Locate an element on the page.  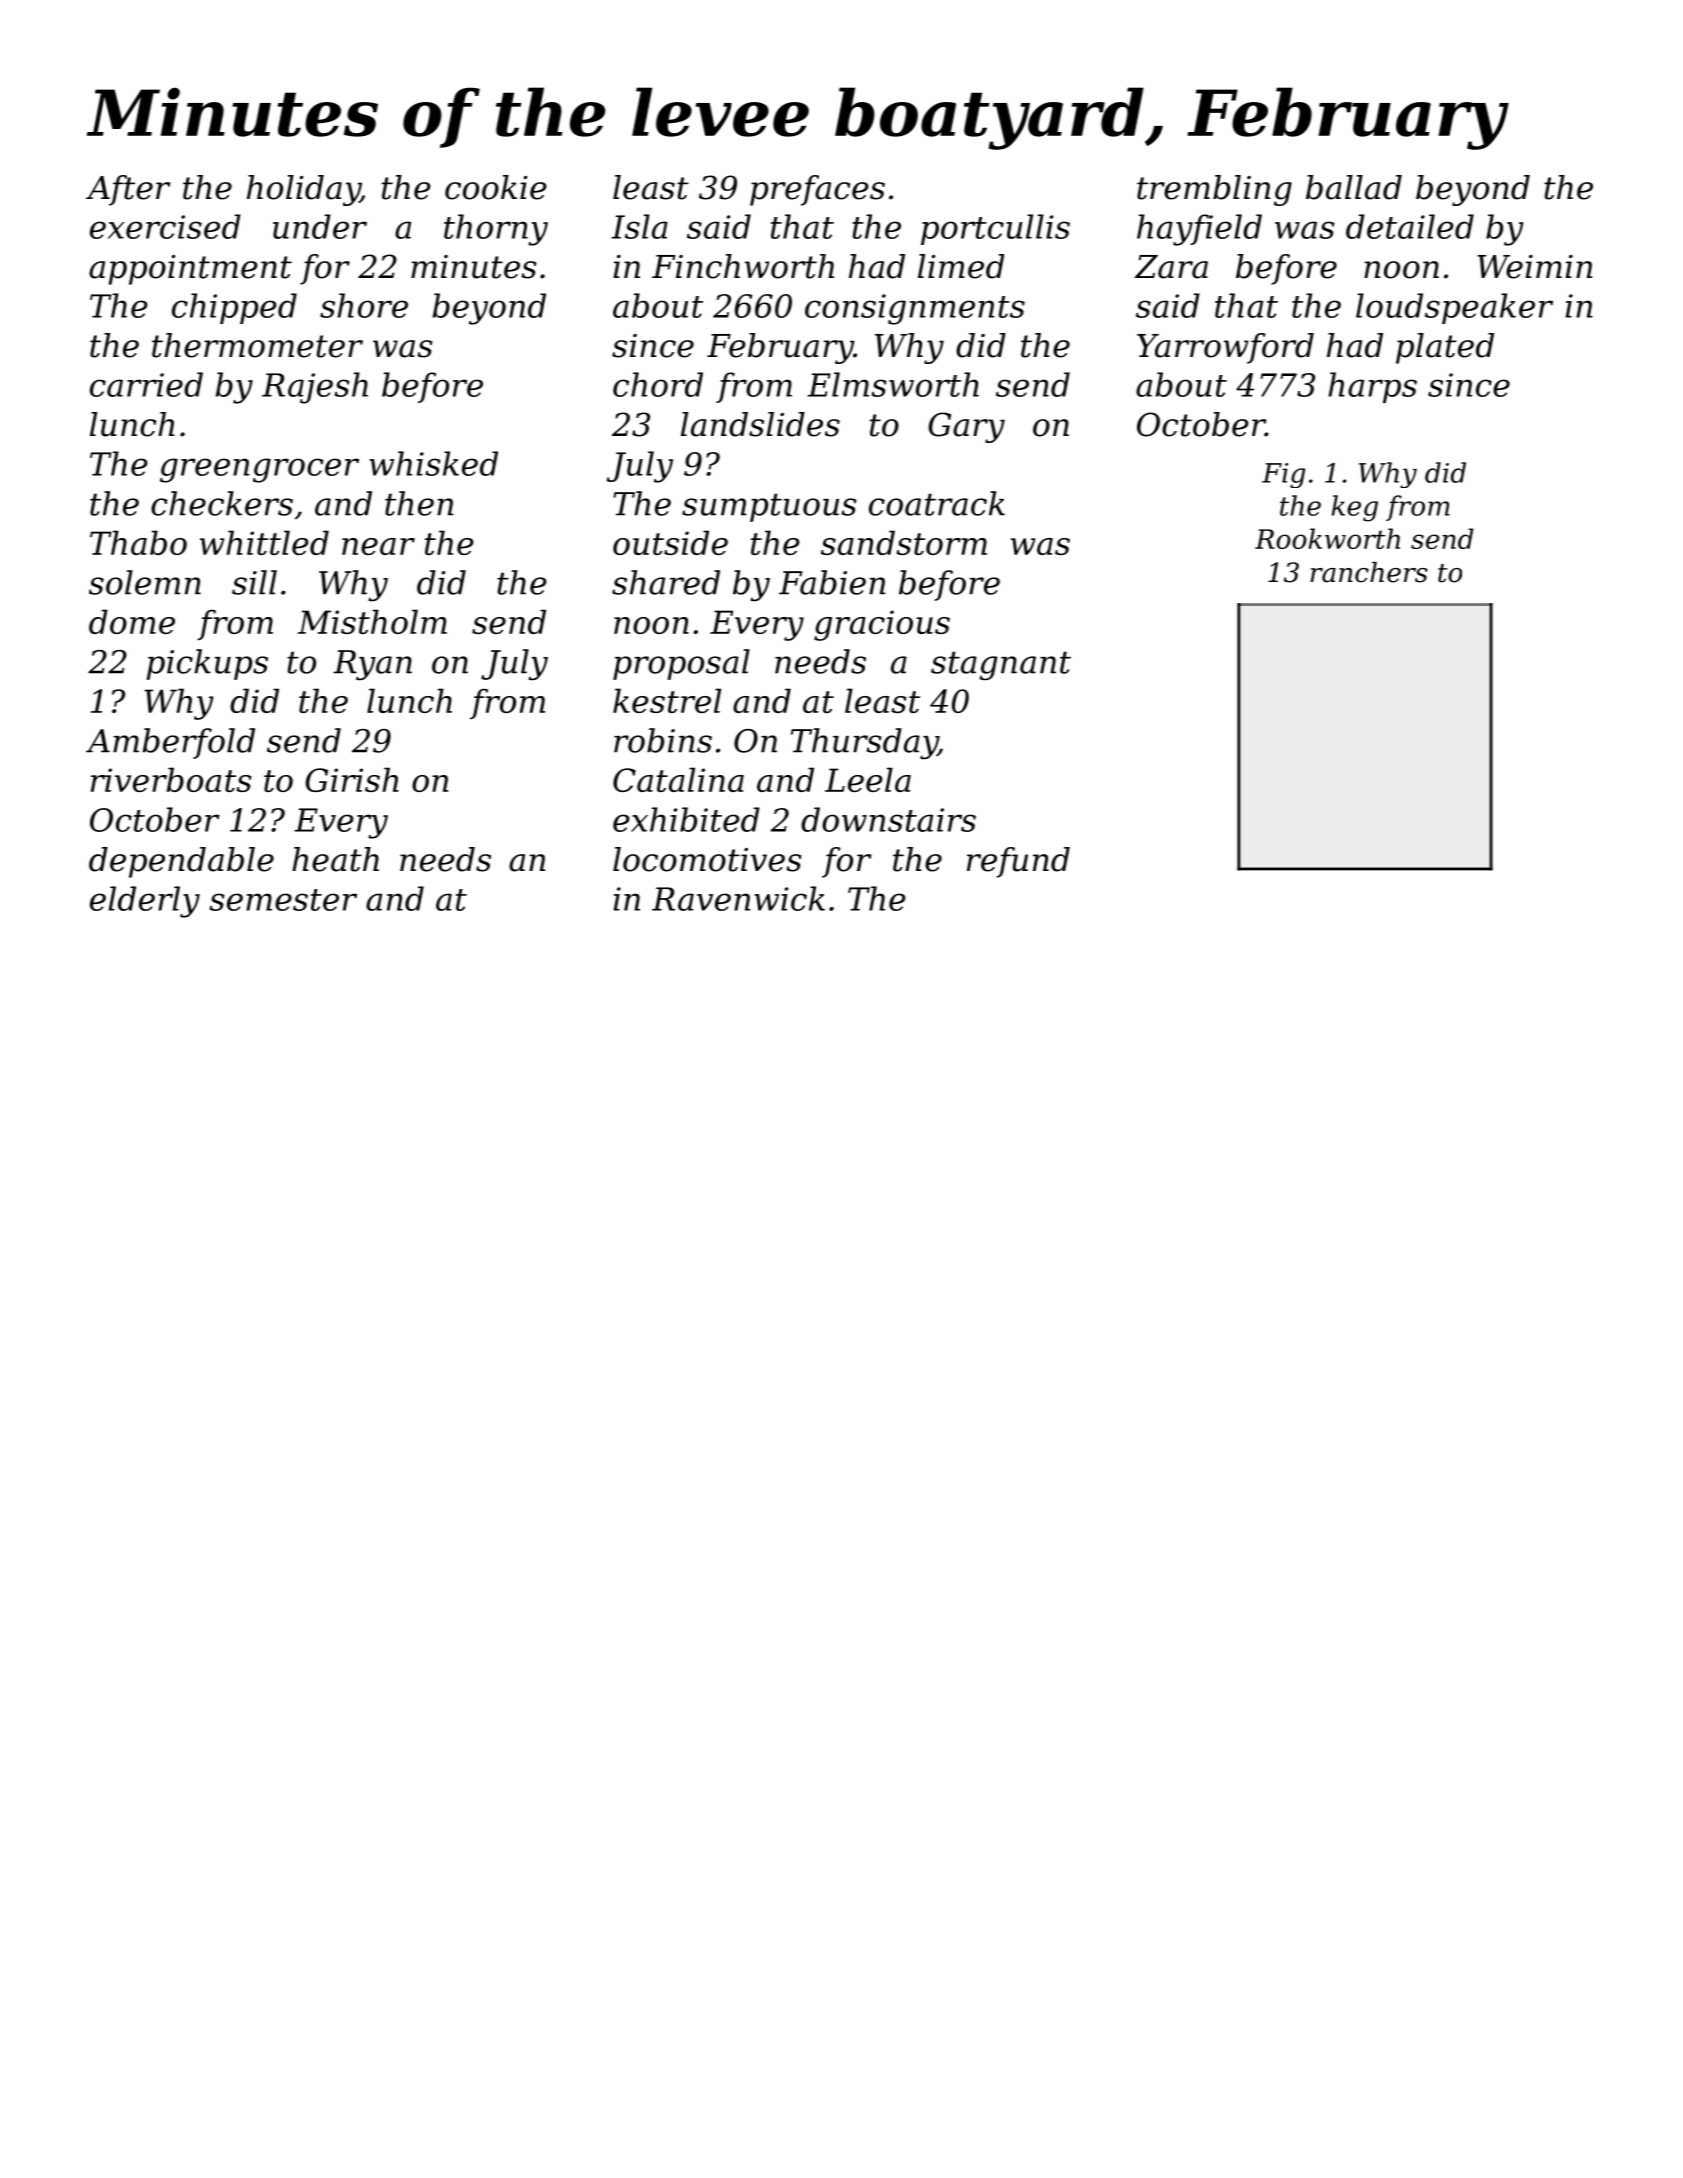
elderly is located at coordinates (145, 902).
